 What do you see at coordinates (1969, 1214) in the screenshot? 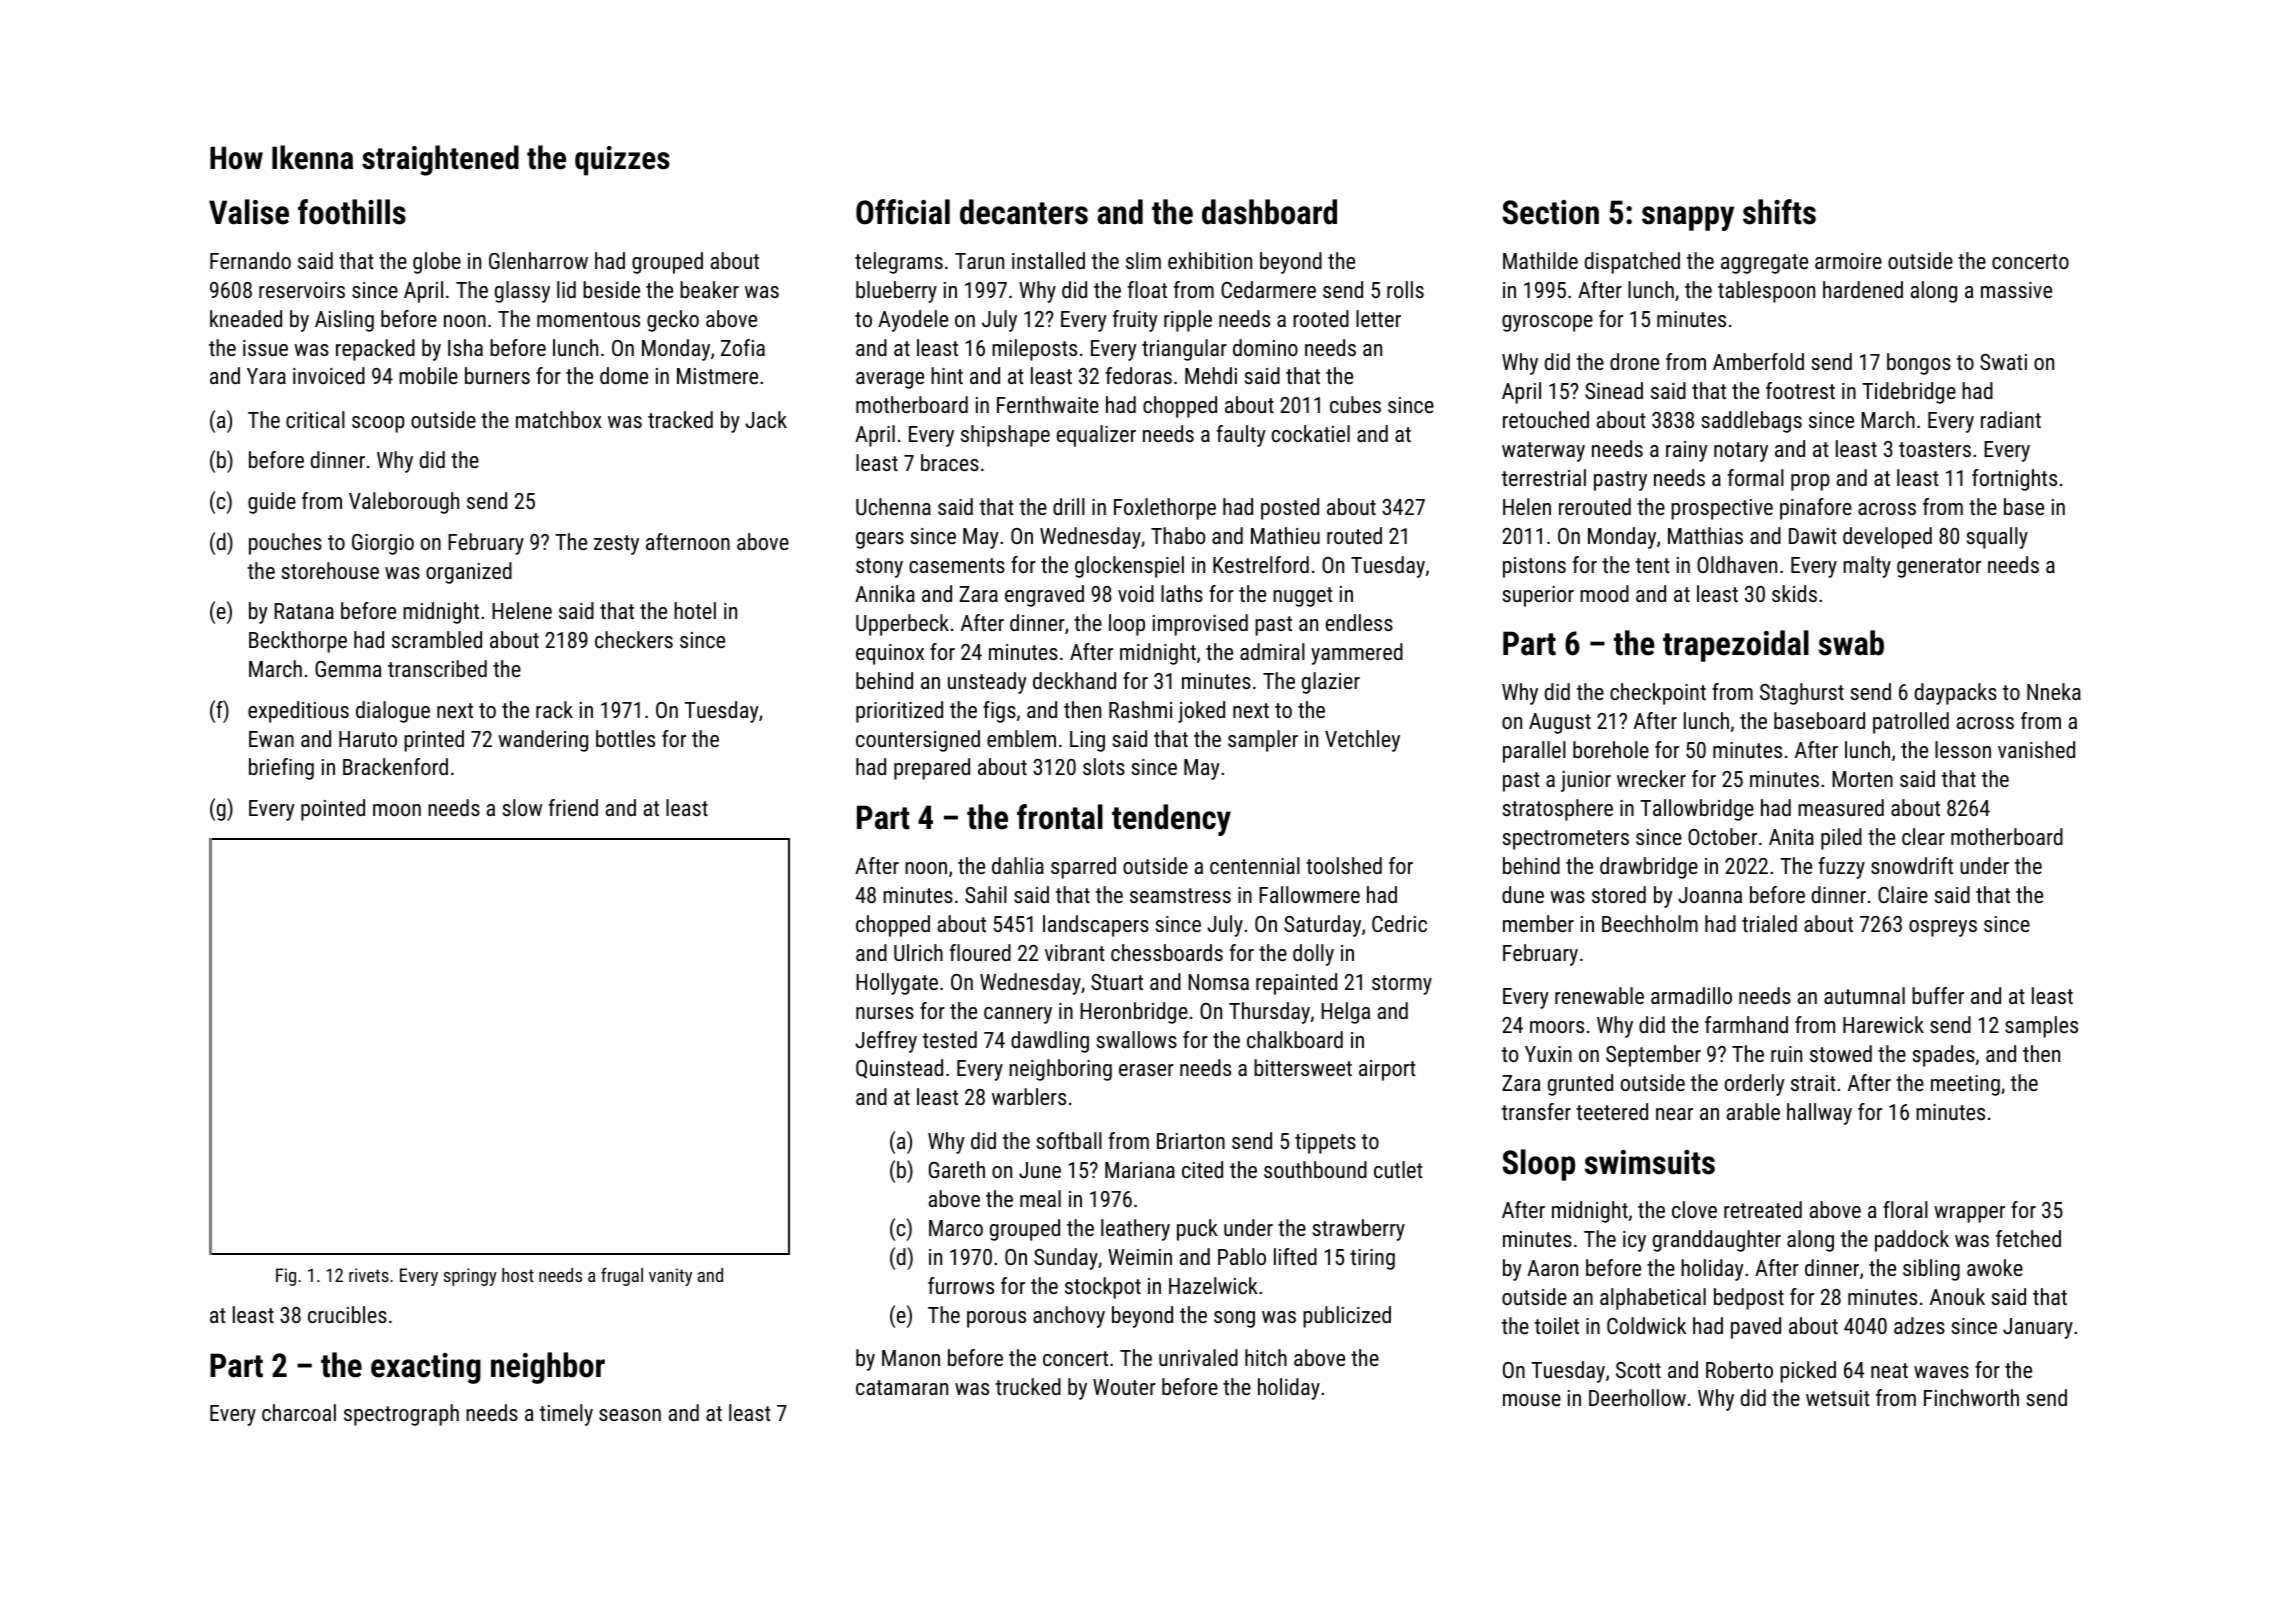
I see `wrapper` at bounding box center [1969, 1214].
